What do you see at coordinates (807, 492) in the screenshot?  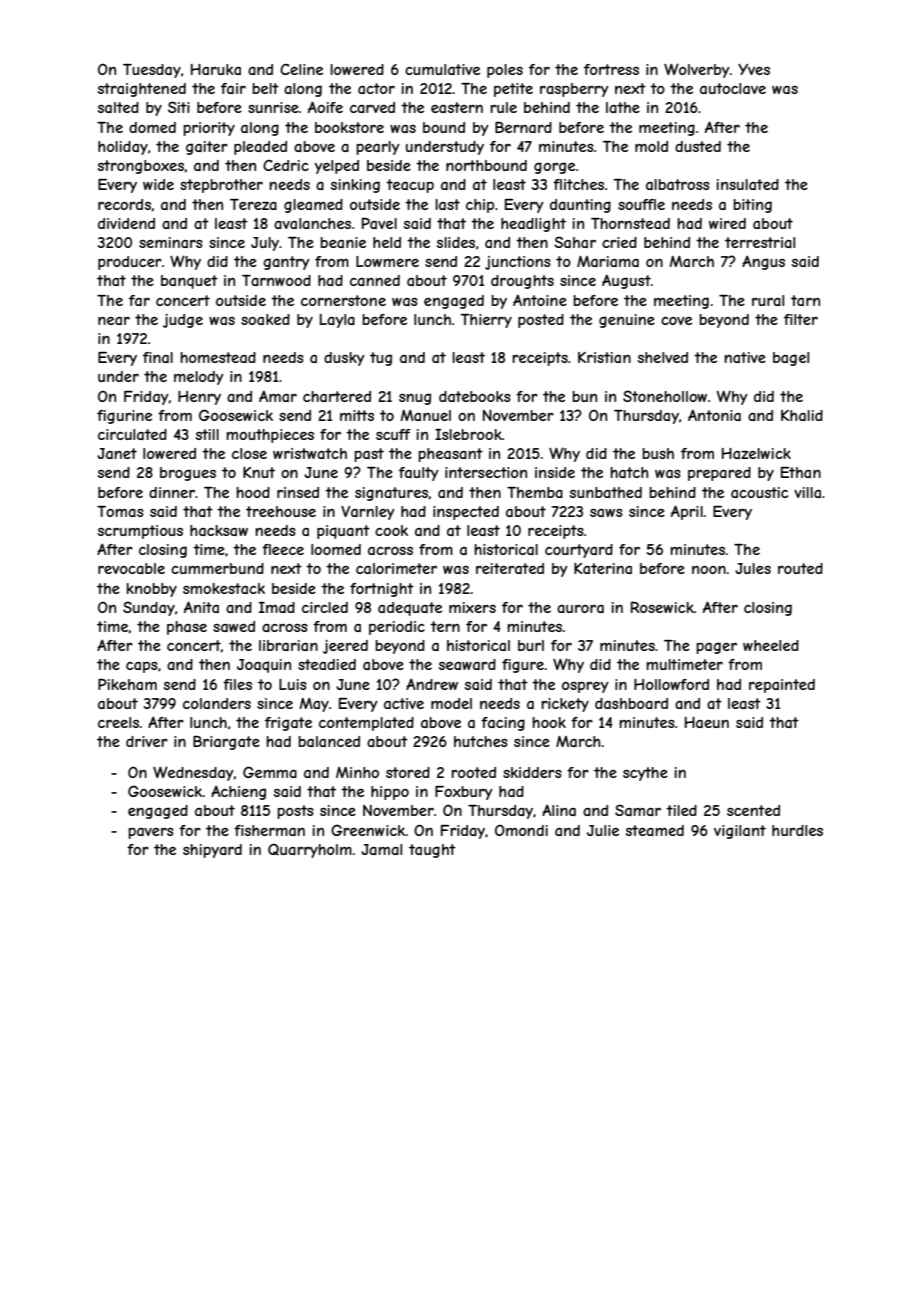 I see `villa` at bounding box center [807, 492].
